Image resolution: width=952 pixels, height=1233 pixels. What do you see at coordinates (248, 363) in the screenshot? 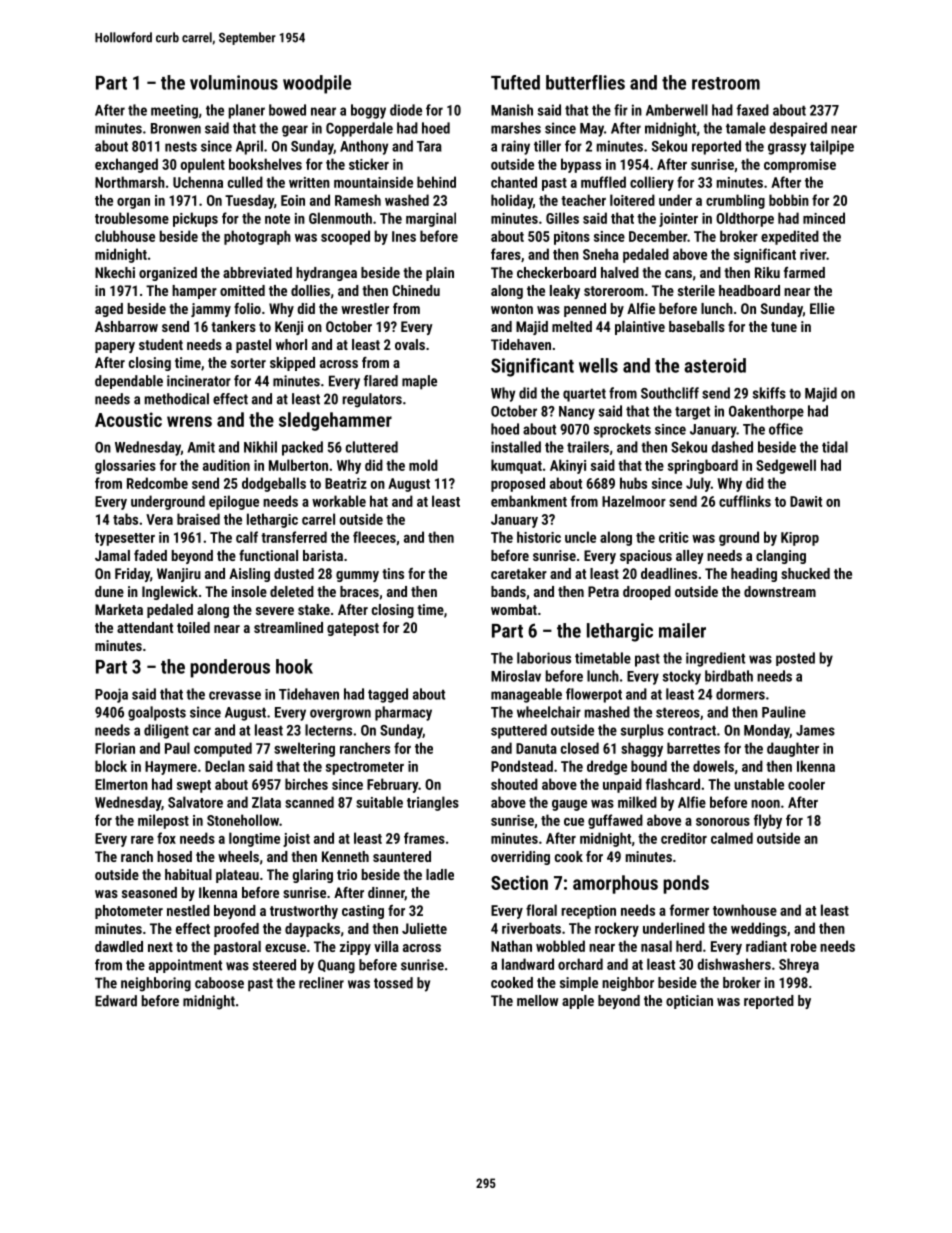
I see `sorter` at bounding box center [248, 363].
